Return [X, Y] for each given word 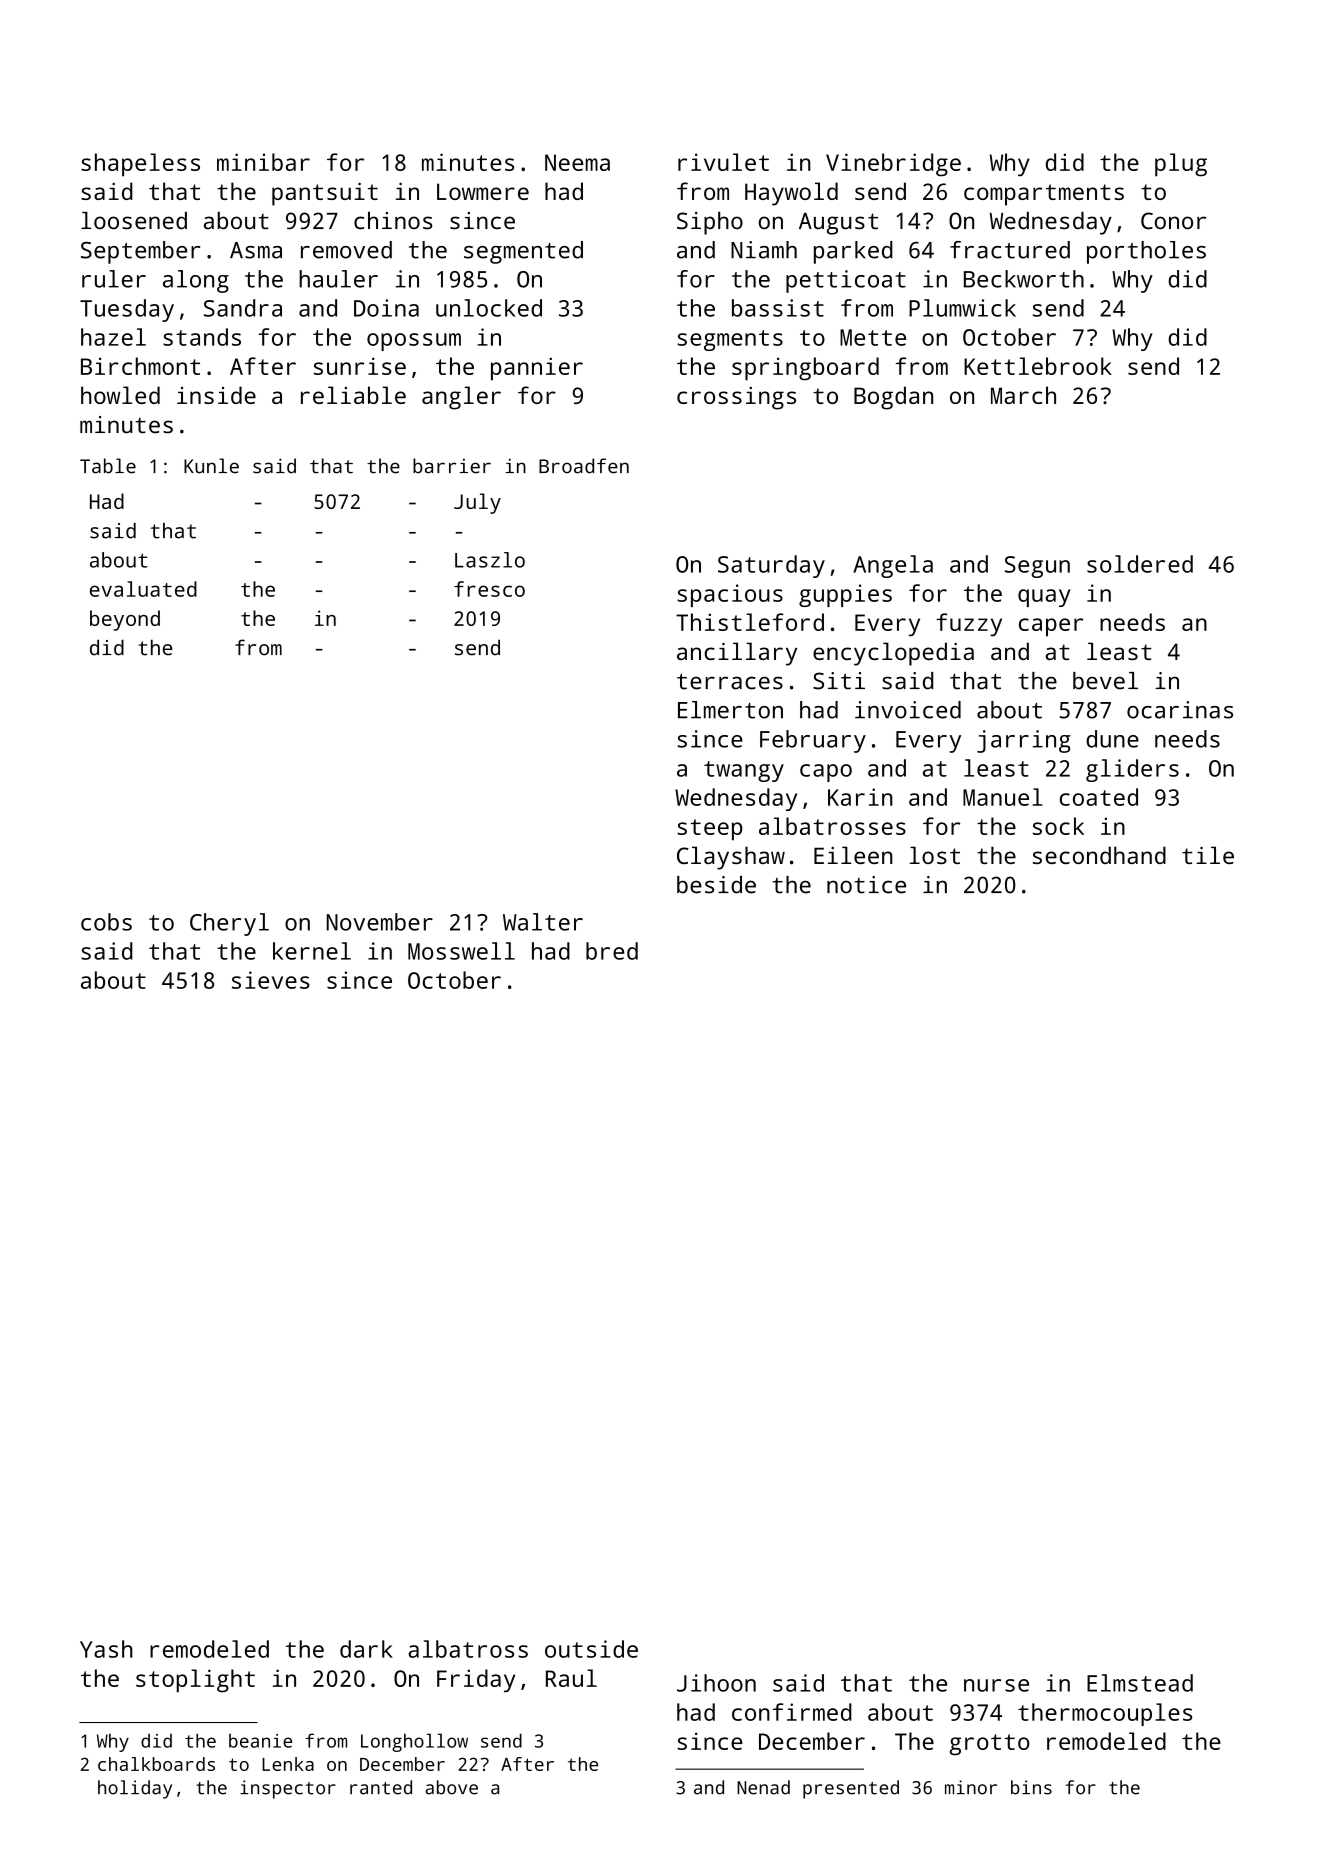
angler [461, 398]
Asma [256, 250]
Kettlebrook [1038, 366]
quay [1044, 598]
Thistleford [750, 622]
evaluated [143, 589]
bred [612, 951]
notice [866, 885]
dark [366, 1649]
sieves [271, 980]
